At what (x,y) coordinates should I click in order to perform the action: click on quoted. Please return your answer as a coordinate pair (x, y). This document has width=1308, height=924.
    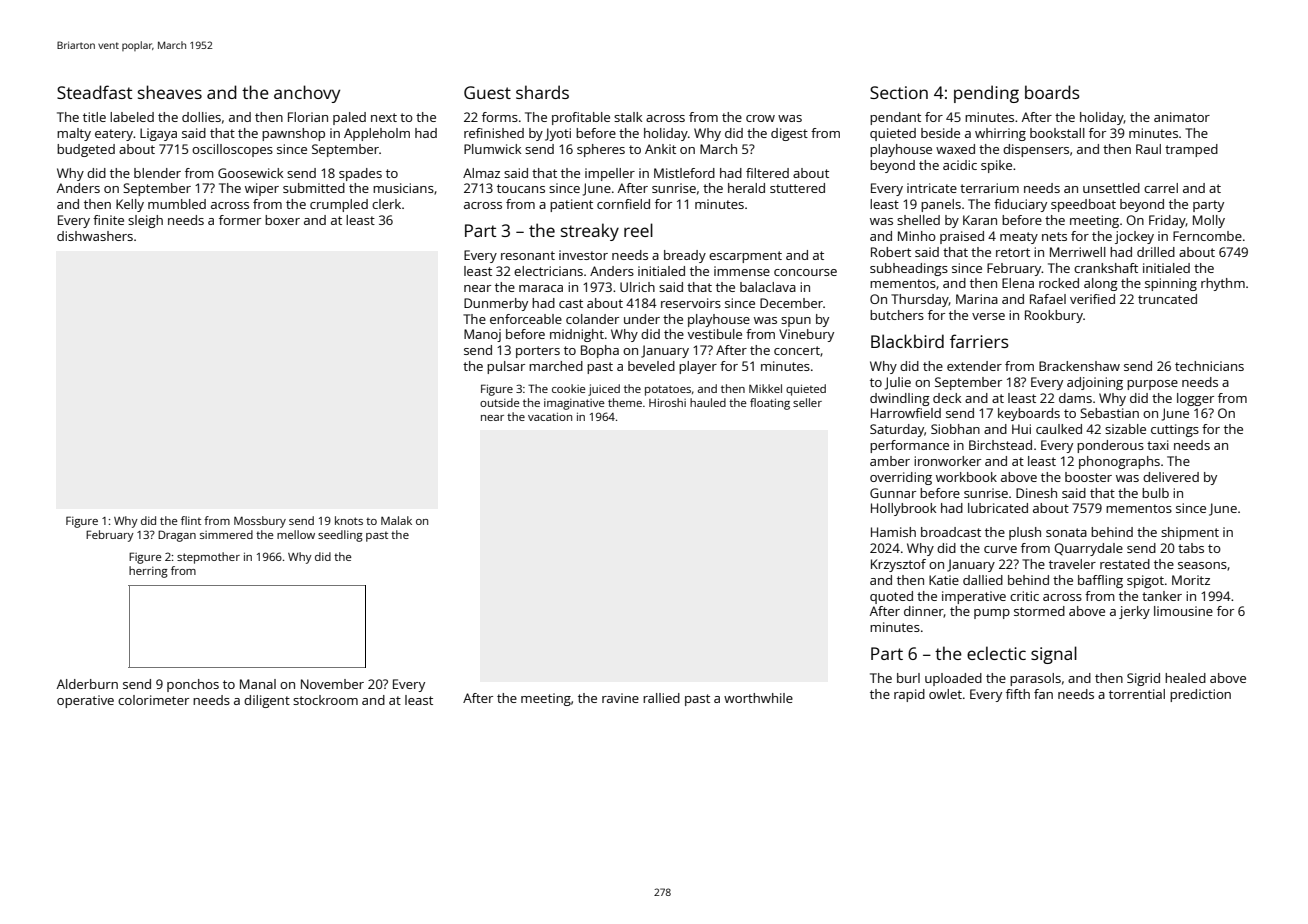
    Looking at the image, I should click on (891, 597).
